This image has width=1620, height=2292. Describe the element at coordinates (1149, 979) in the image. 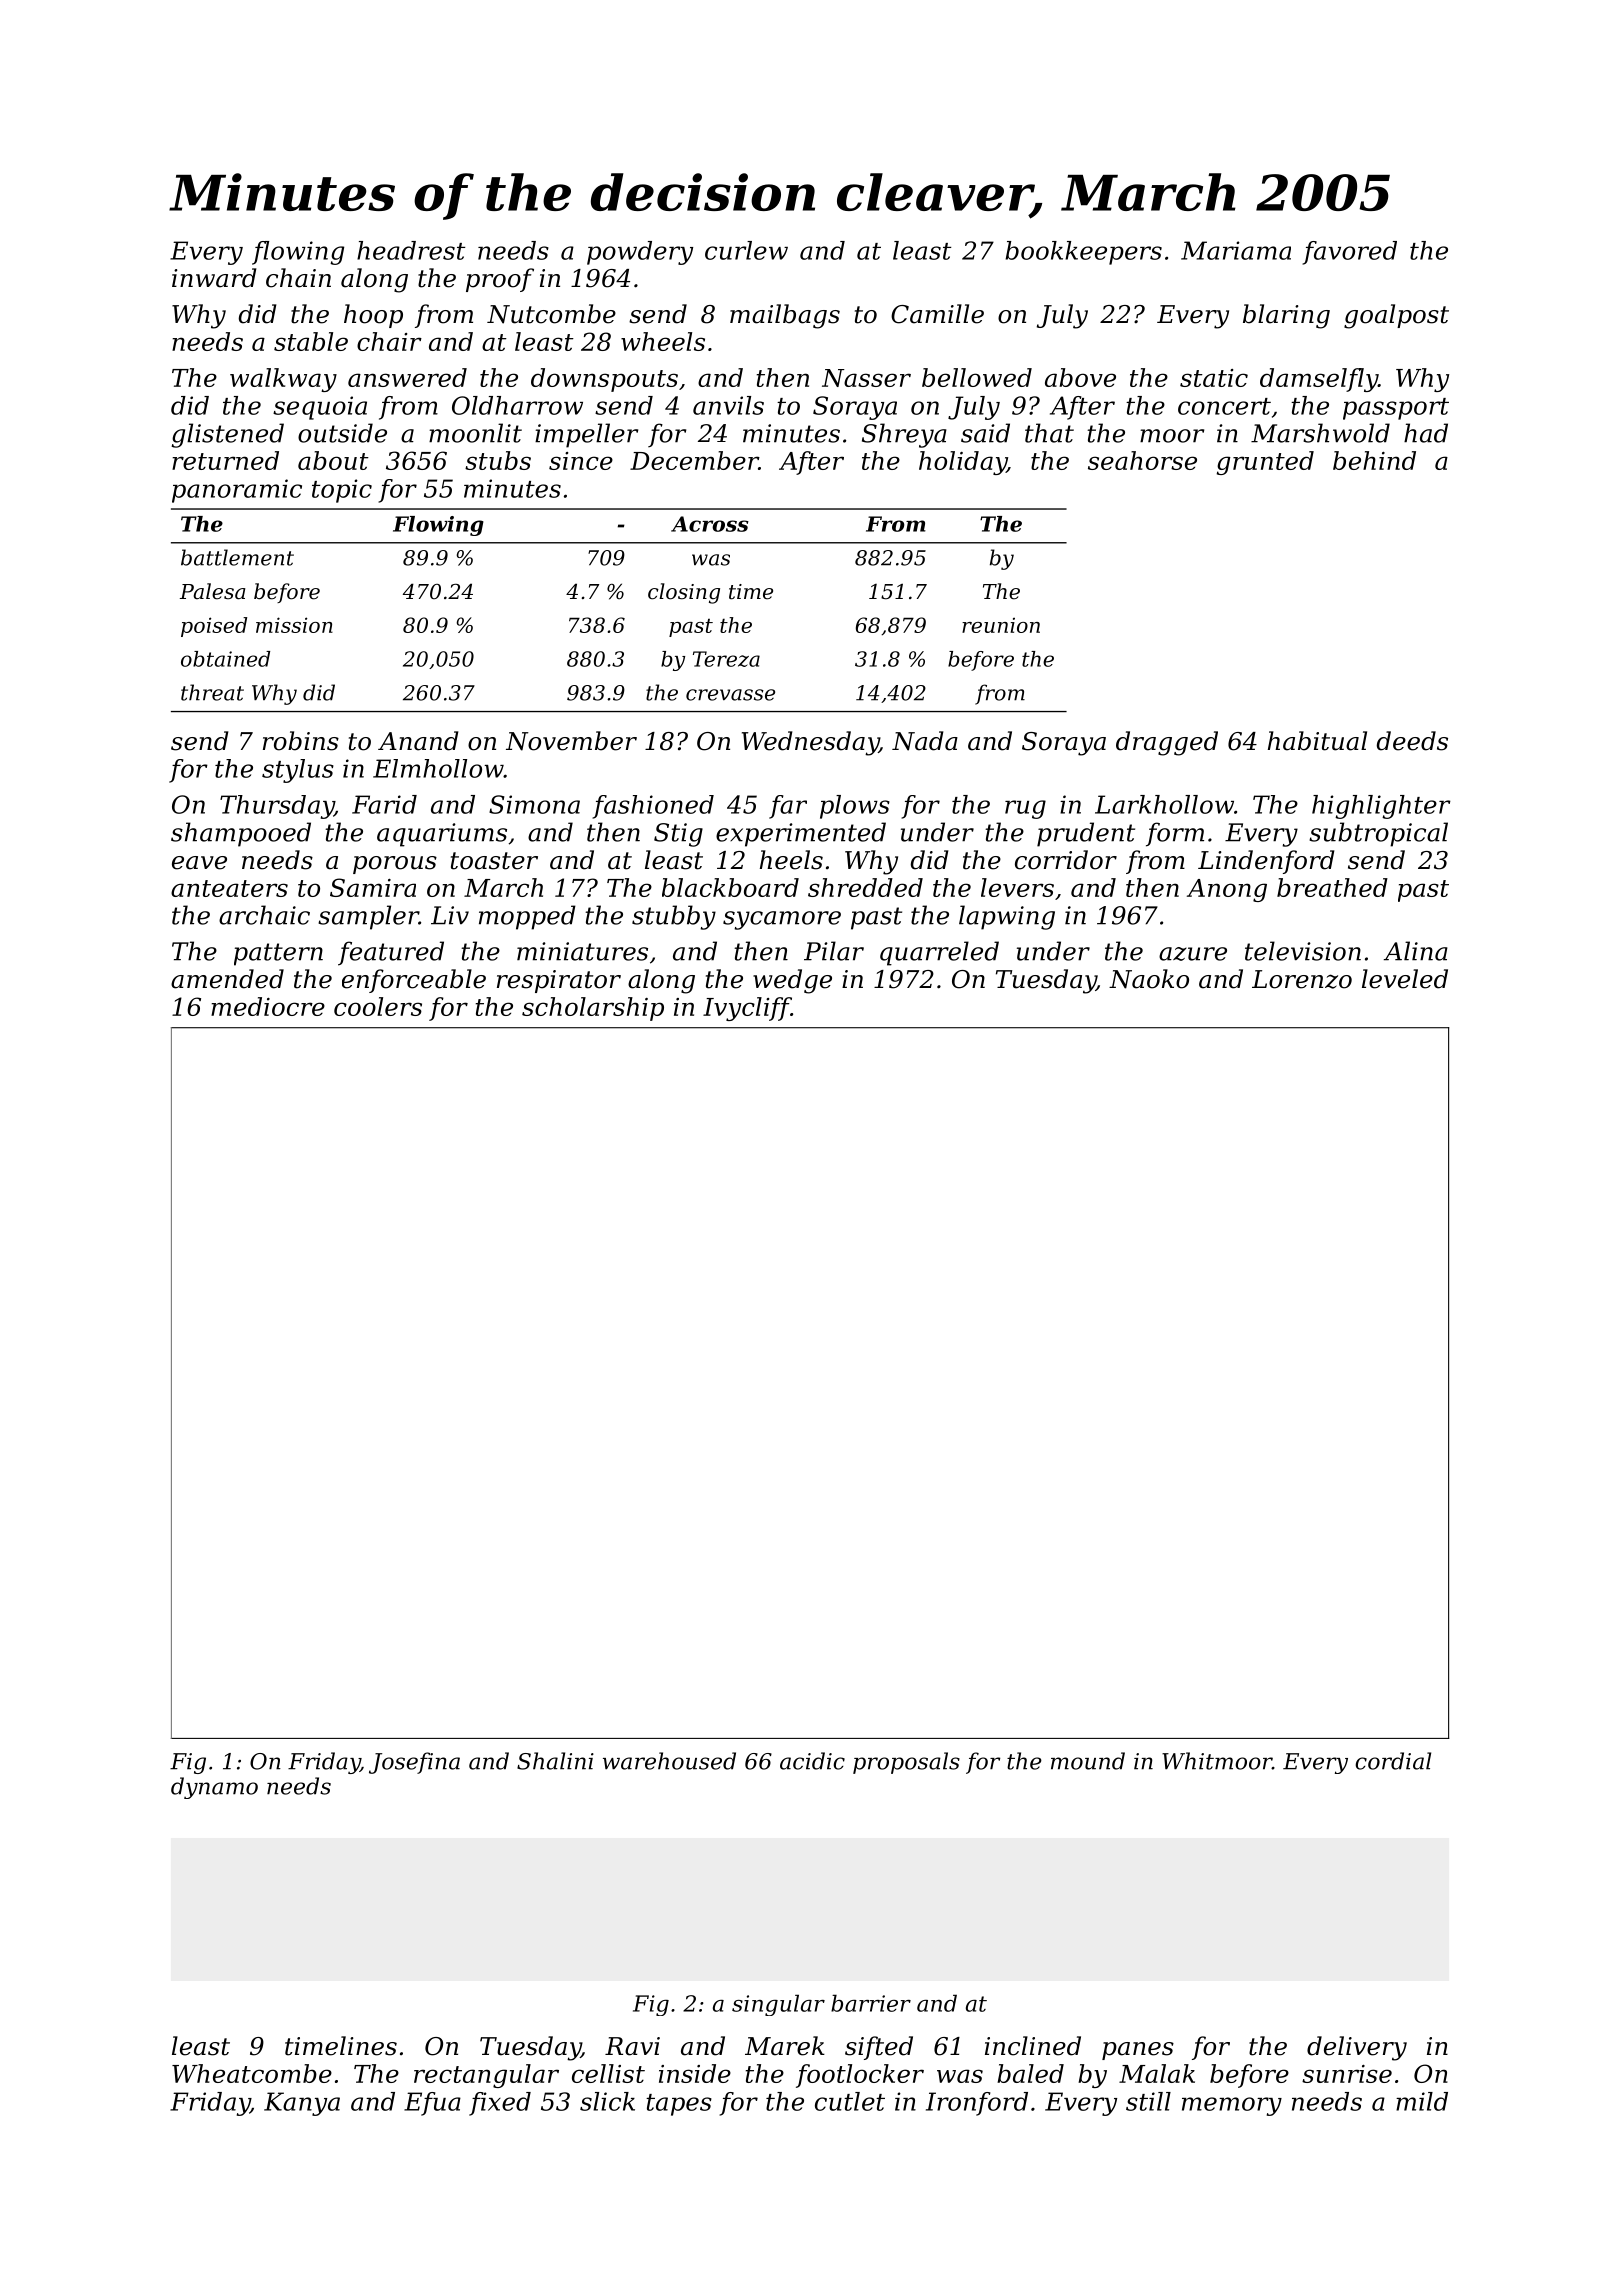

I see `Naoko` at that location.
